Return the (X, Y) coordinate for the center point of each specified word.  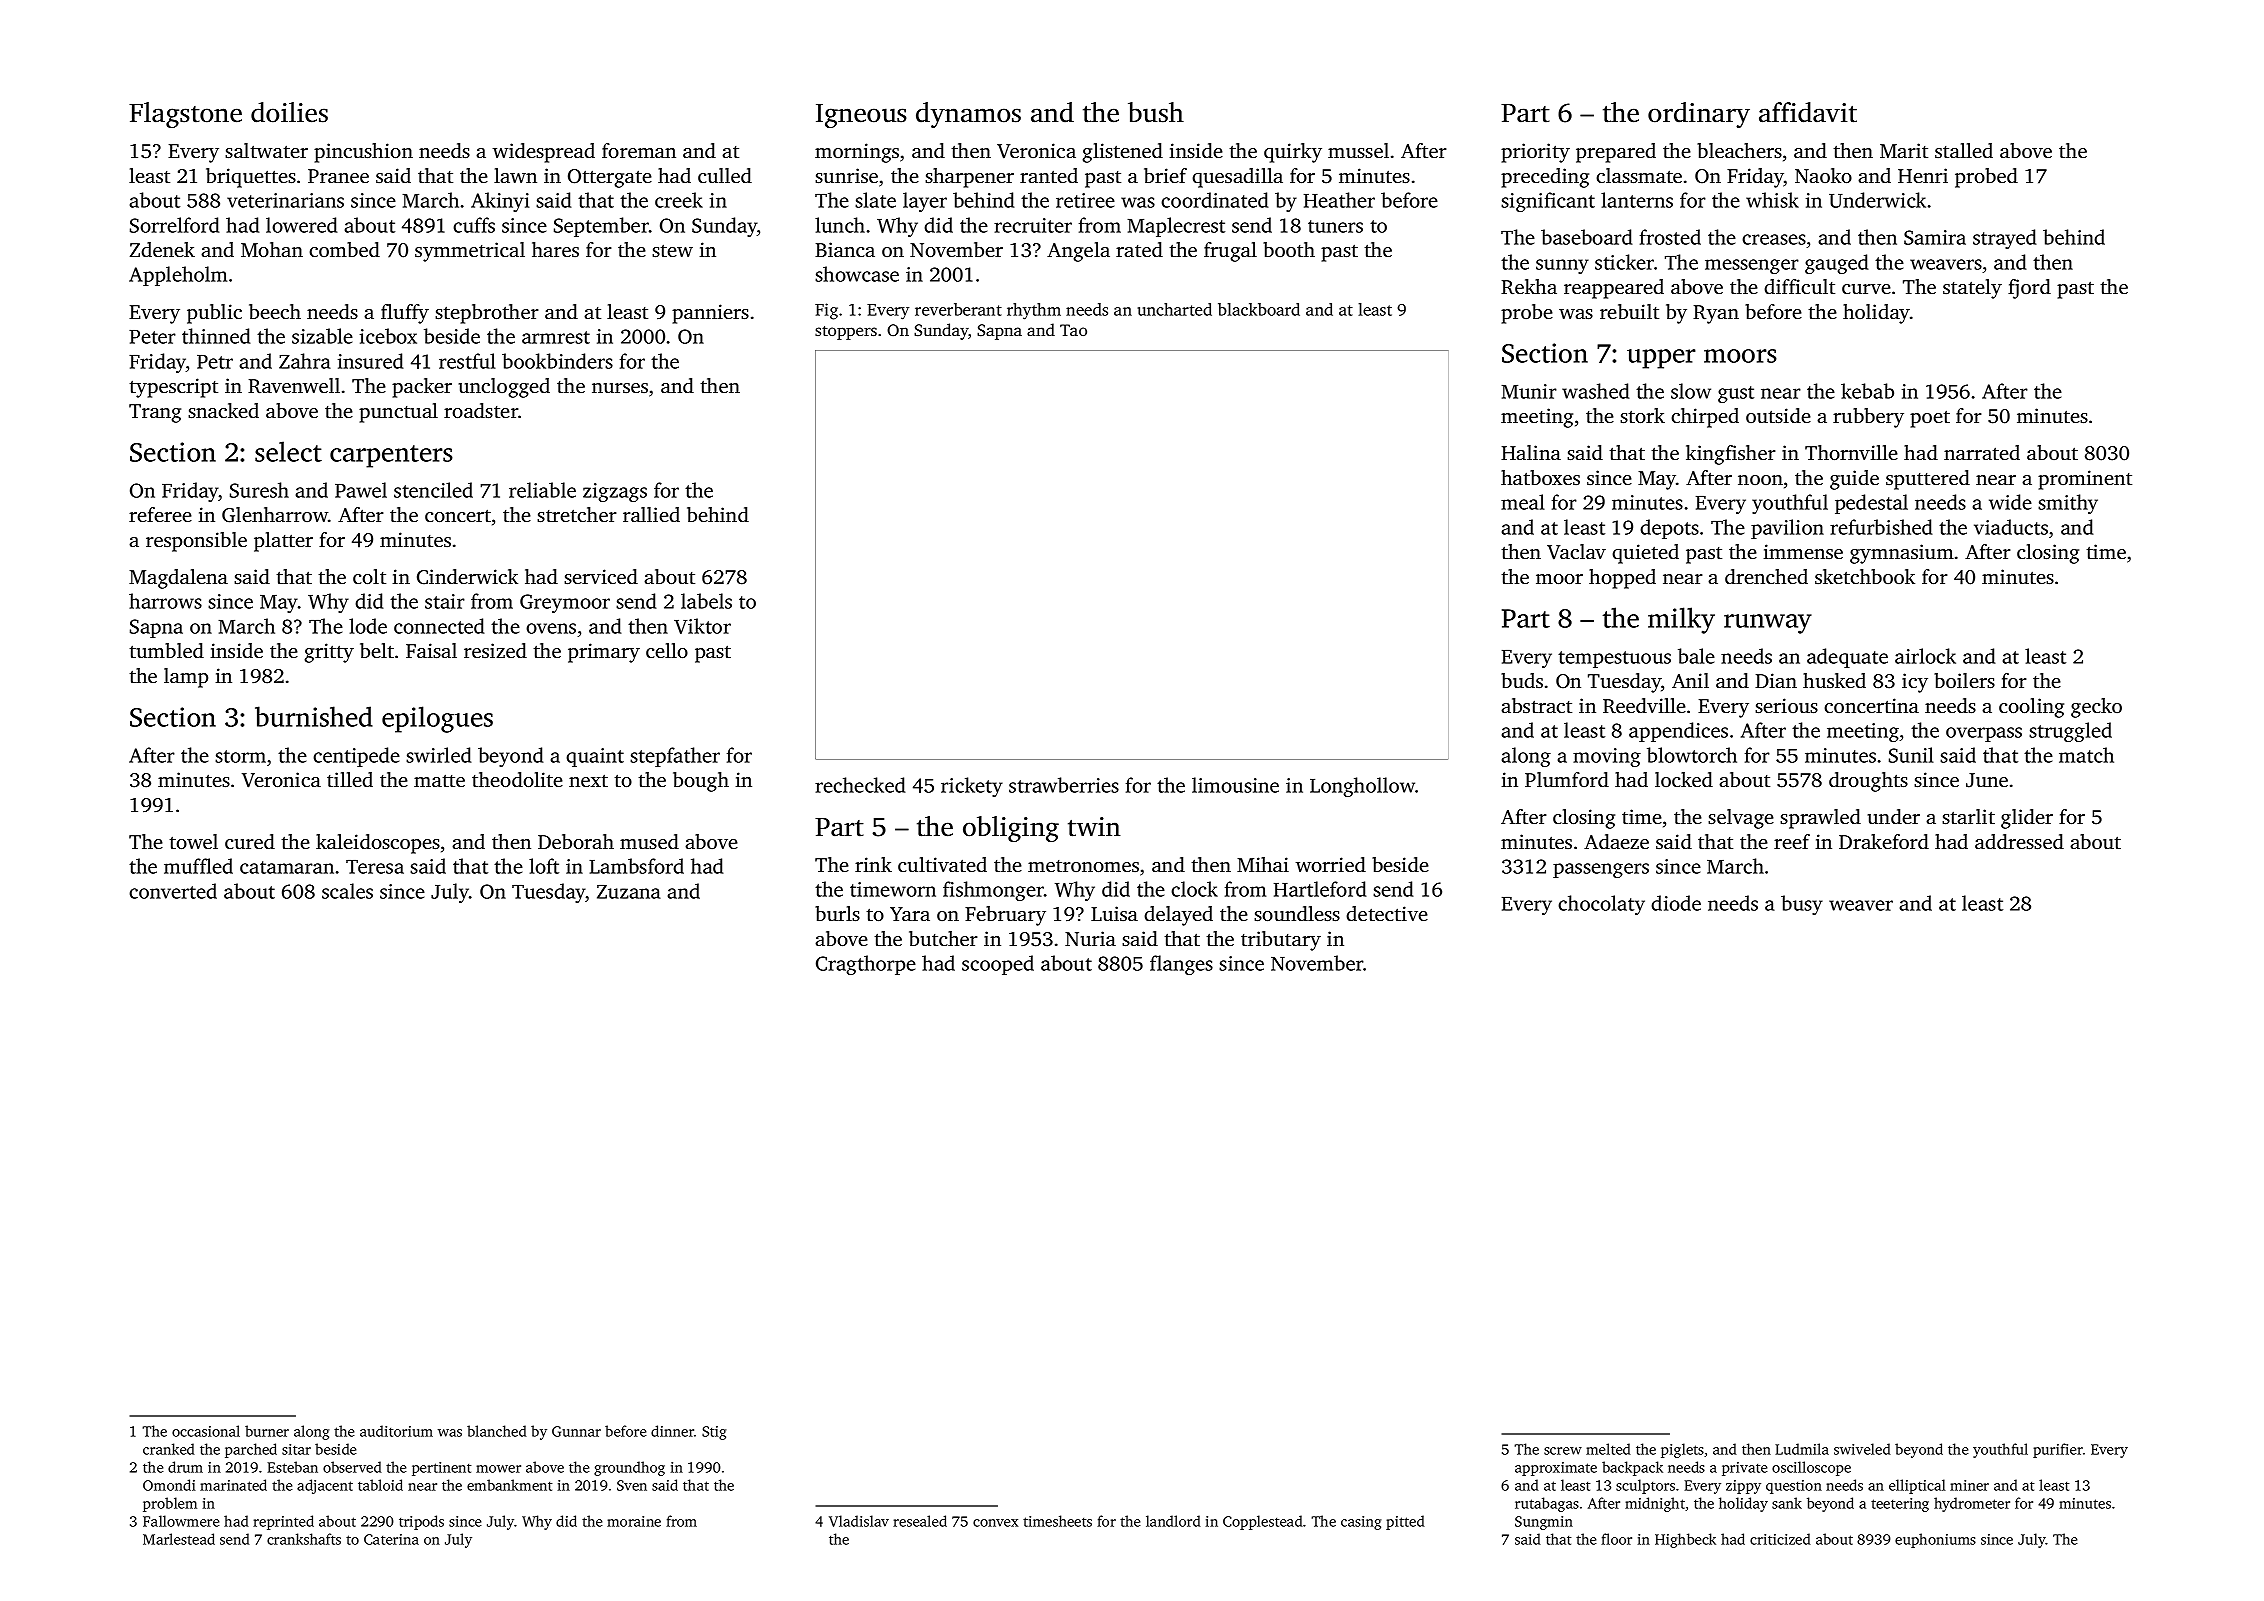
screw (1563, 1451)
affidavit (1808, 112)
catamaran (287, 867)
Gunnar (576, 1431)
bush (1156, 112)
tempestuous (1614, 659)
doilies (289, 112)
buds (1522, 680)
